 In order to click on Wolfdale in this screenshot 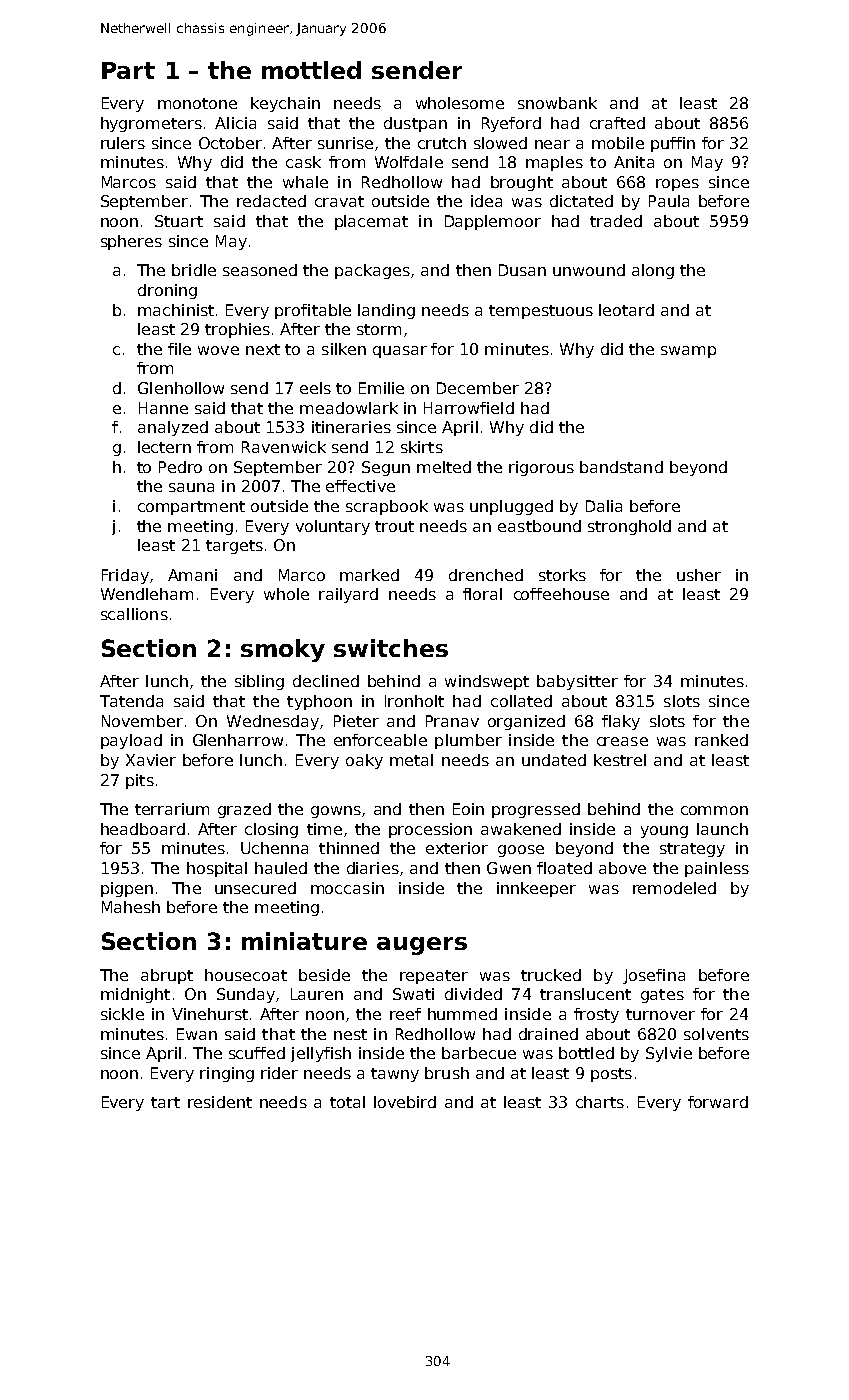, I will do `click(409, 162)`.
